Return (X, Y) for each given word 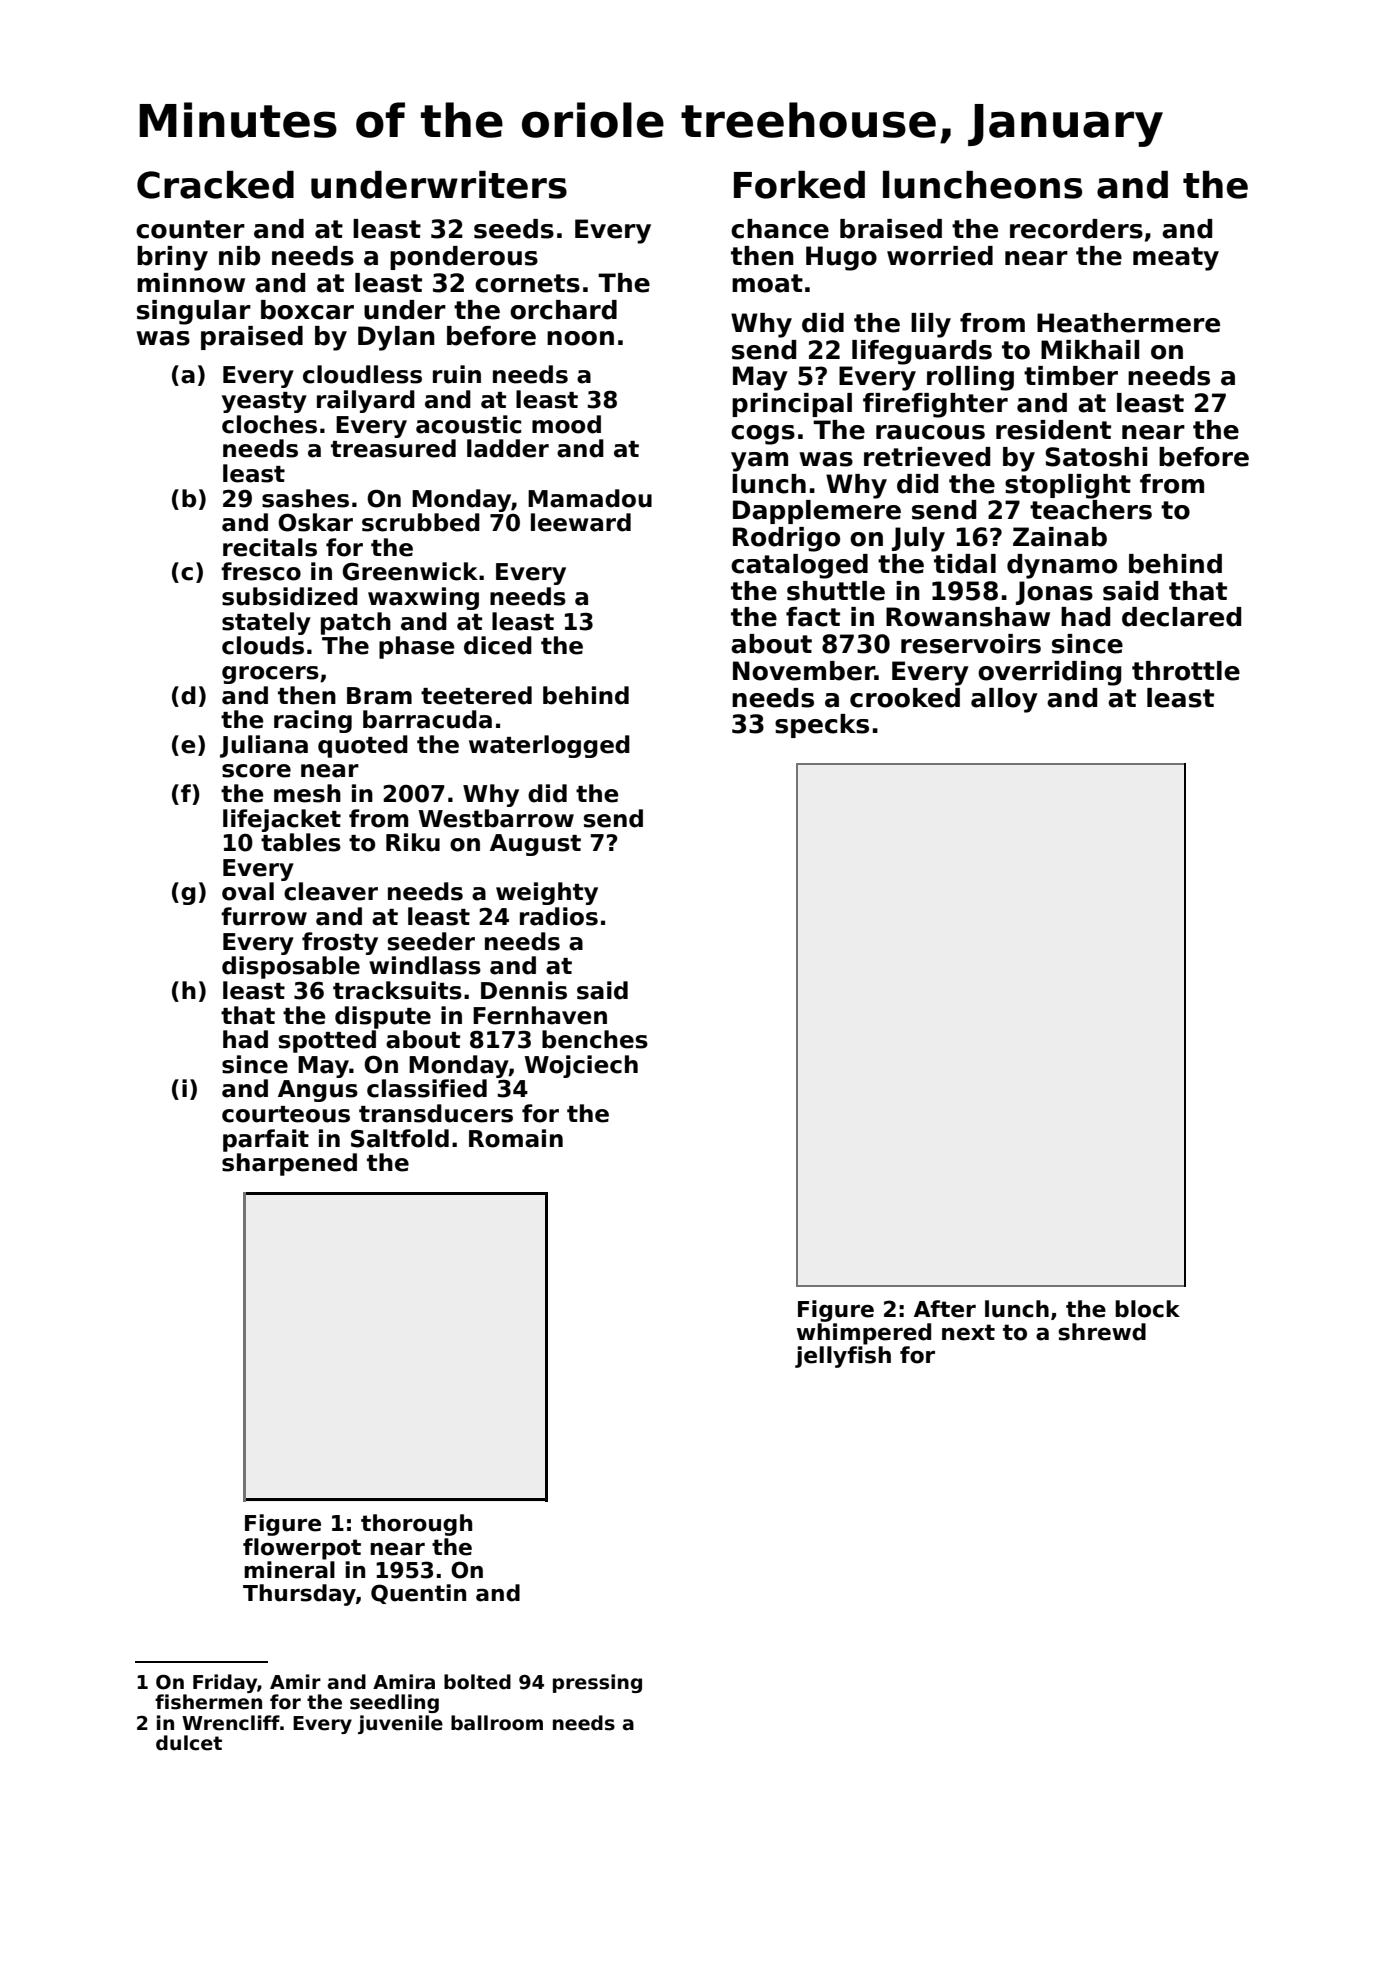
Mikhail (1090, 350)
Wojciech (581, 1066)
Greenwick (410, 571)
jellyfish (843, 1357)
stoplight (1068, 486)
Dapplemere (817, 512)
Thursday (299, 1595)
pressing (597, 1683)
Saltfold (400, 1138)
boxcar (307, 310)
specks (822, 726)
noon (580, 338)
